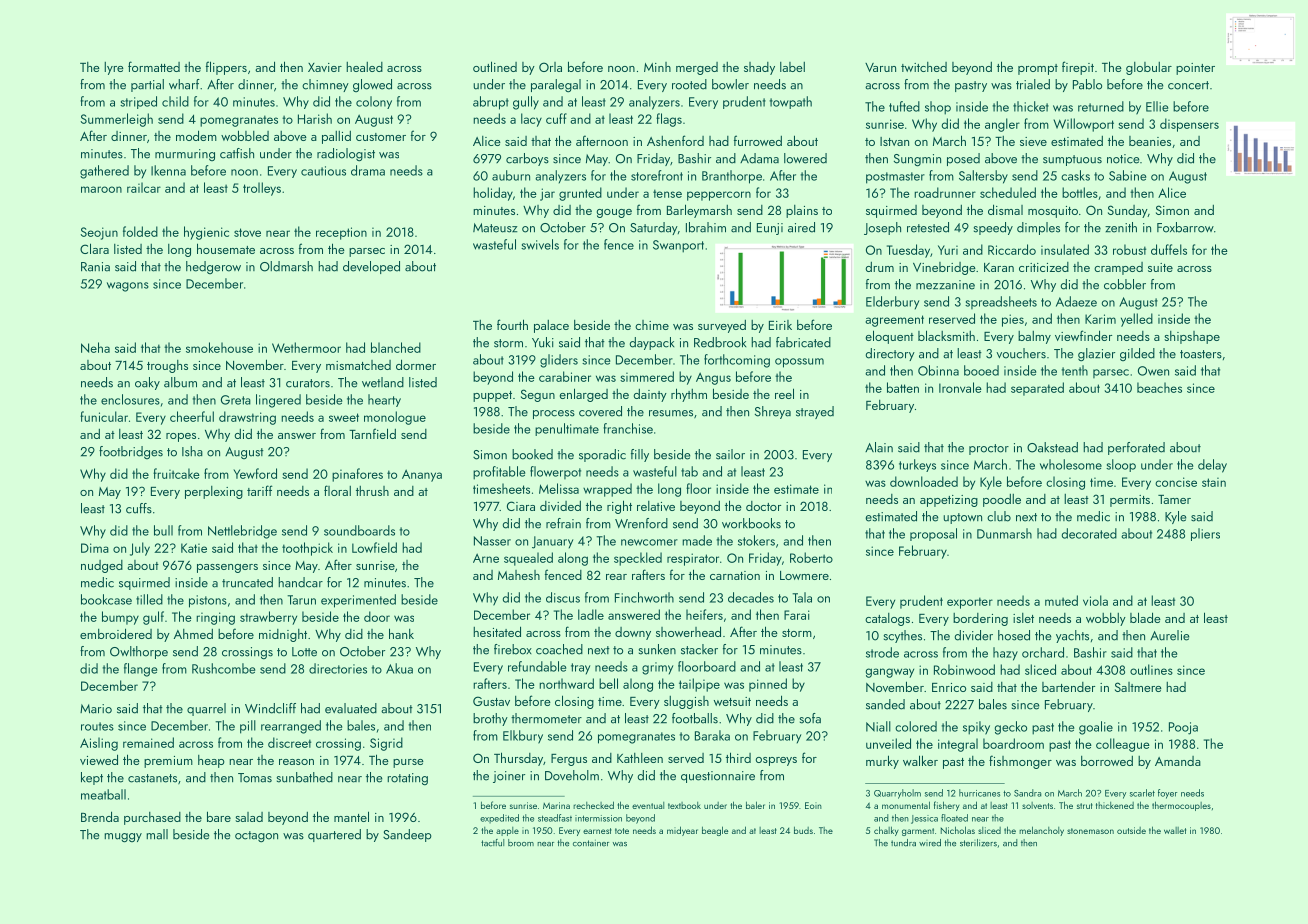 This screenshot has height=924, width=1308. I want to click on Obinna, so click(938, 370).
